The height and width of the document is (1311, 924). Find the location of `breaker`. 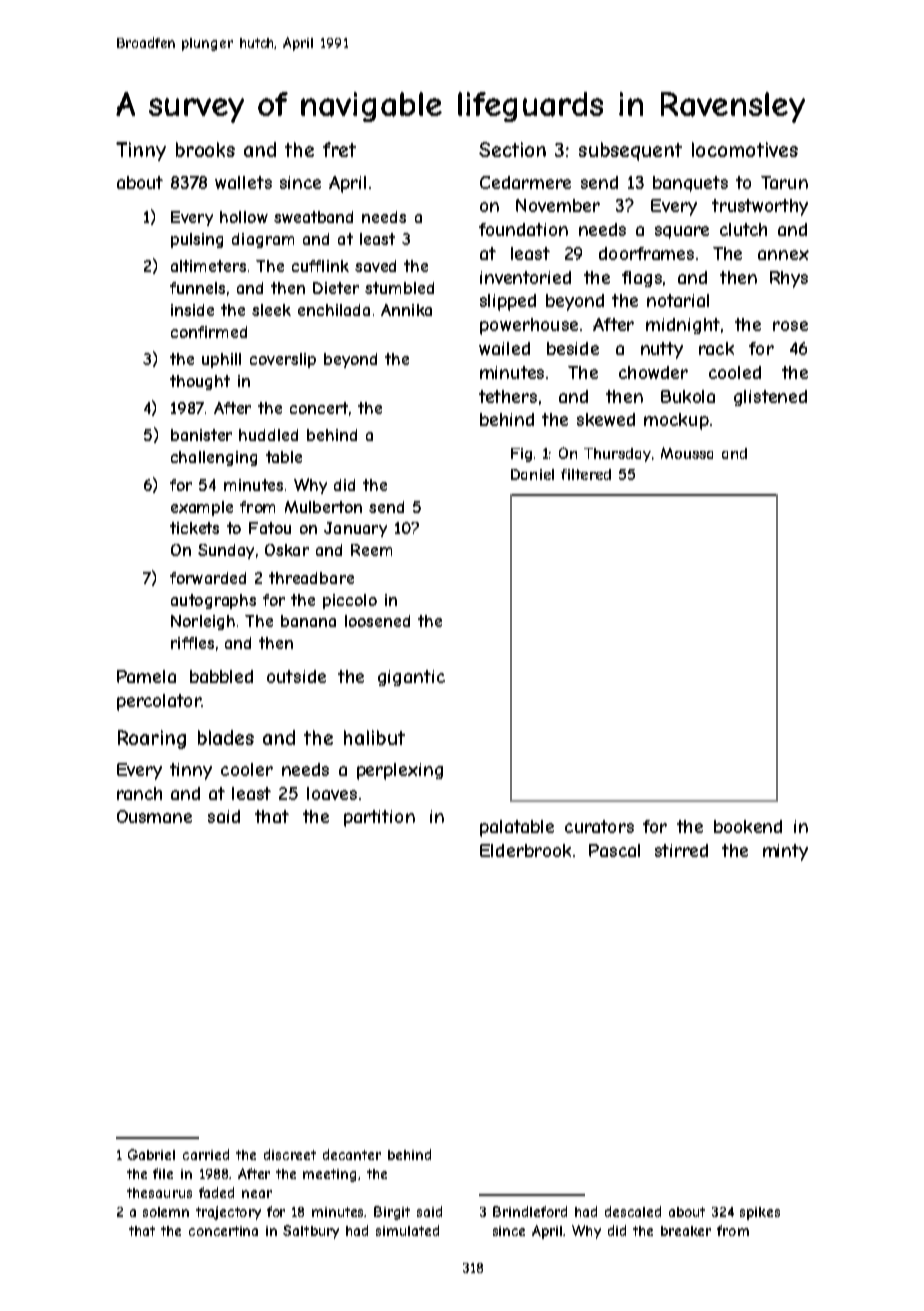

breaker is located at coordinates (686, 1231).
